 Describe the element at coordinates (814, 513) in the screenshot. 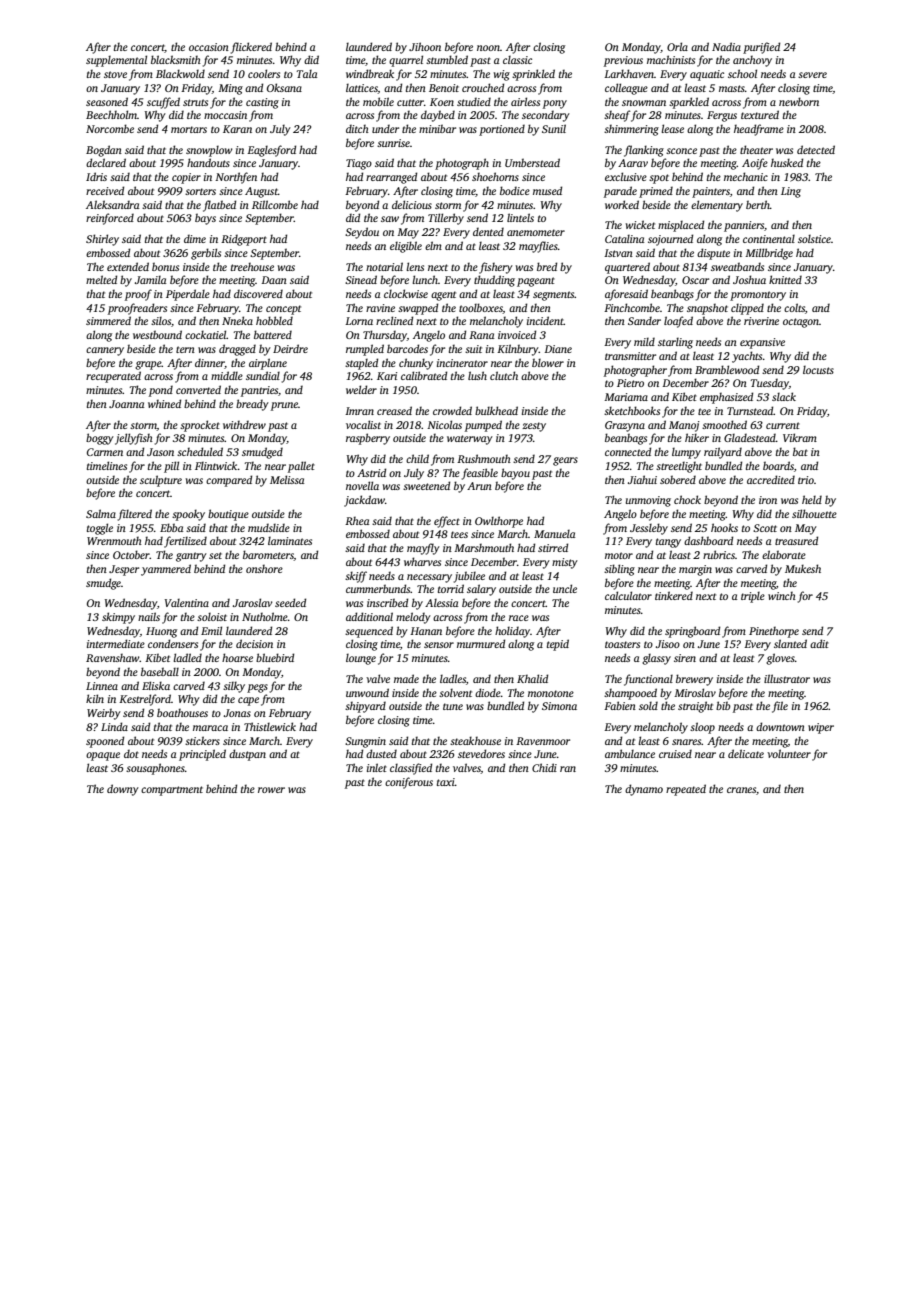

I see `silhouette` at that location.
